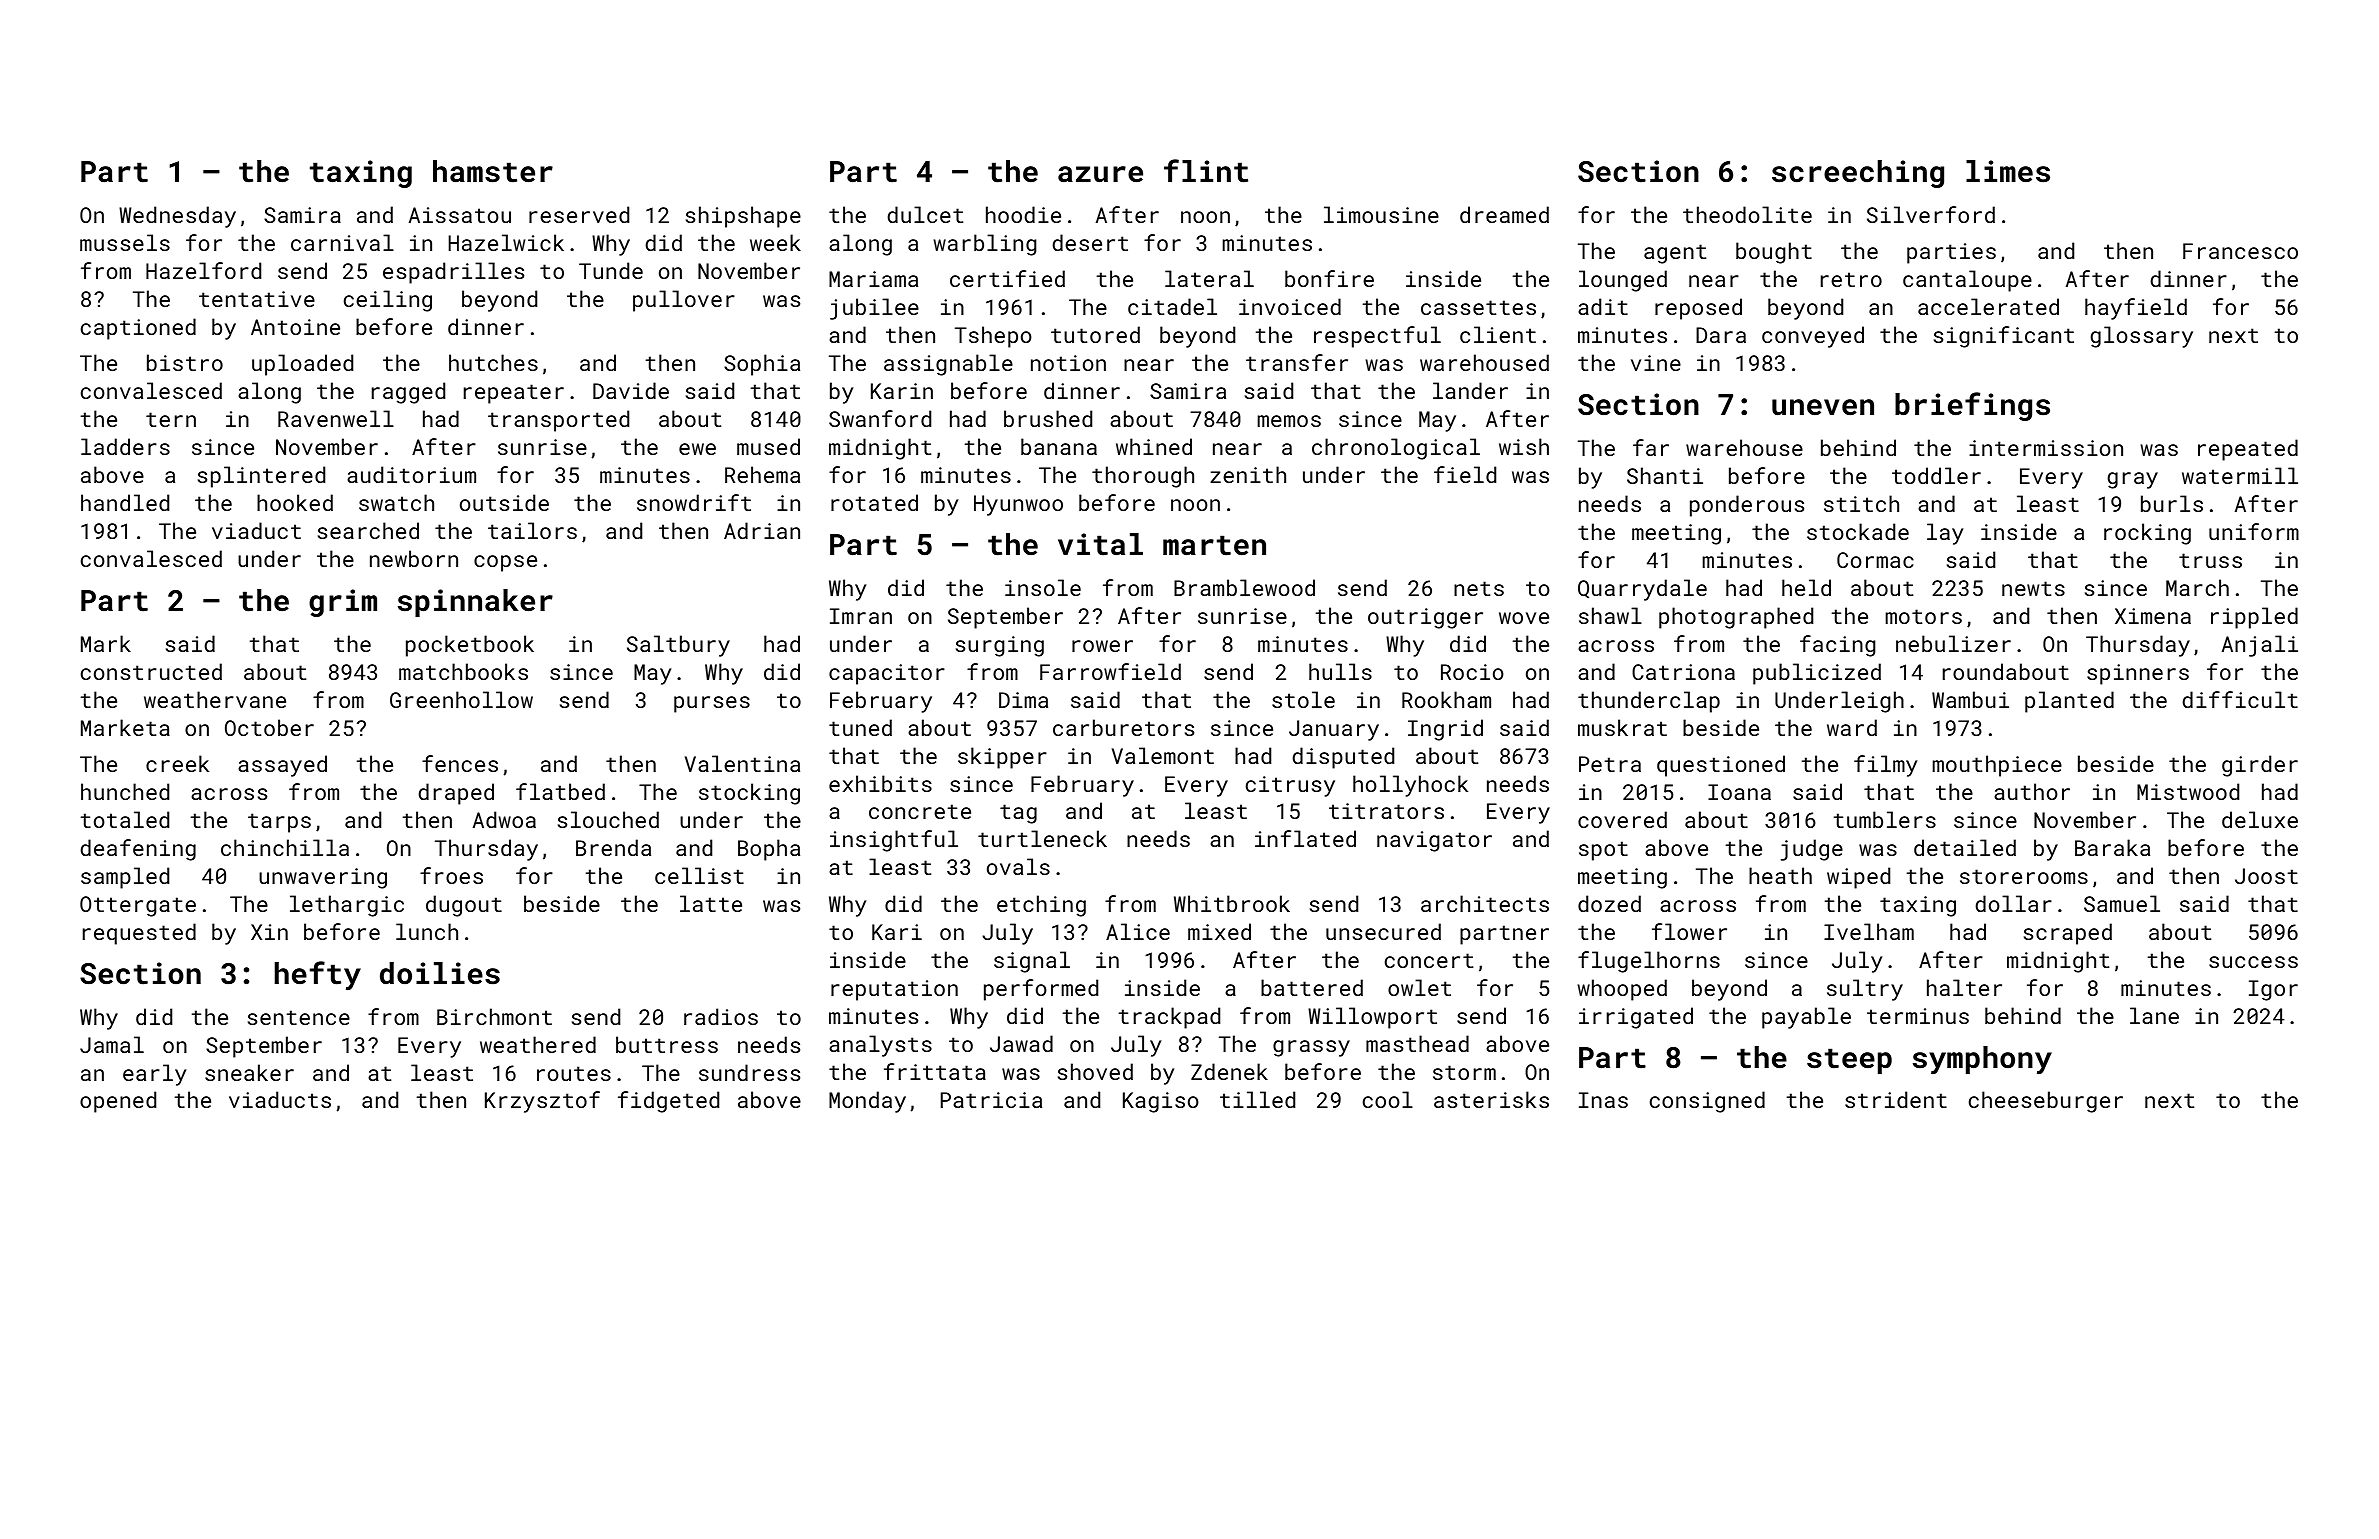 The height and width of the image is (1539, 2379). What do you see at coordinates (460, 215) in the image?
I see `Aissatou` at bounding box center [460, 215].
